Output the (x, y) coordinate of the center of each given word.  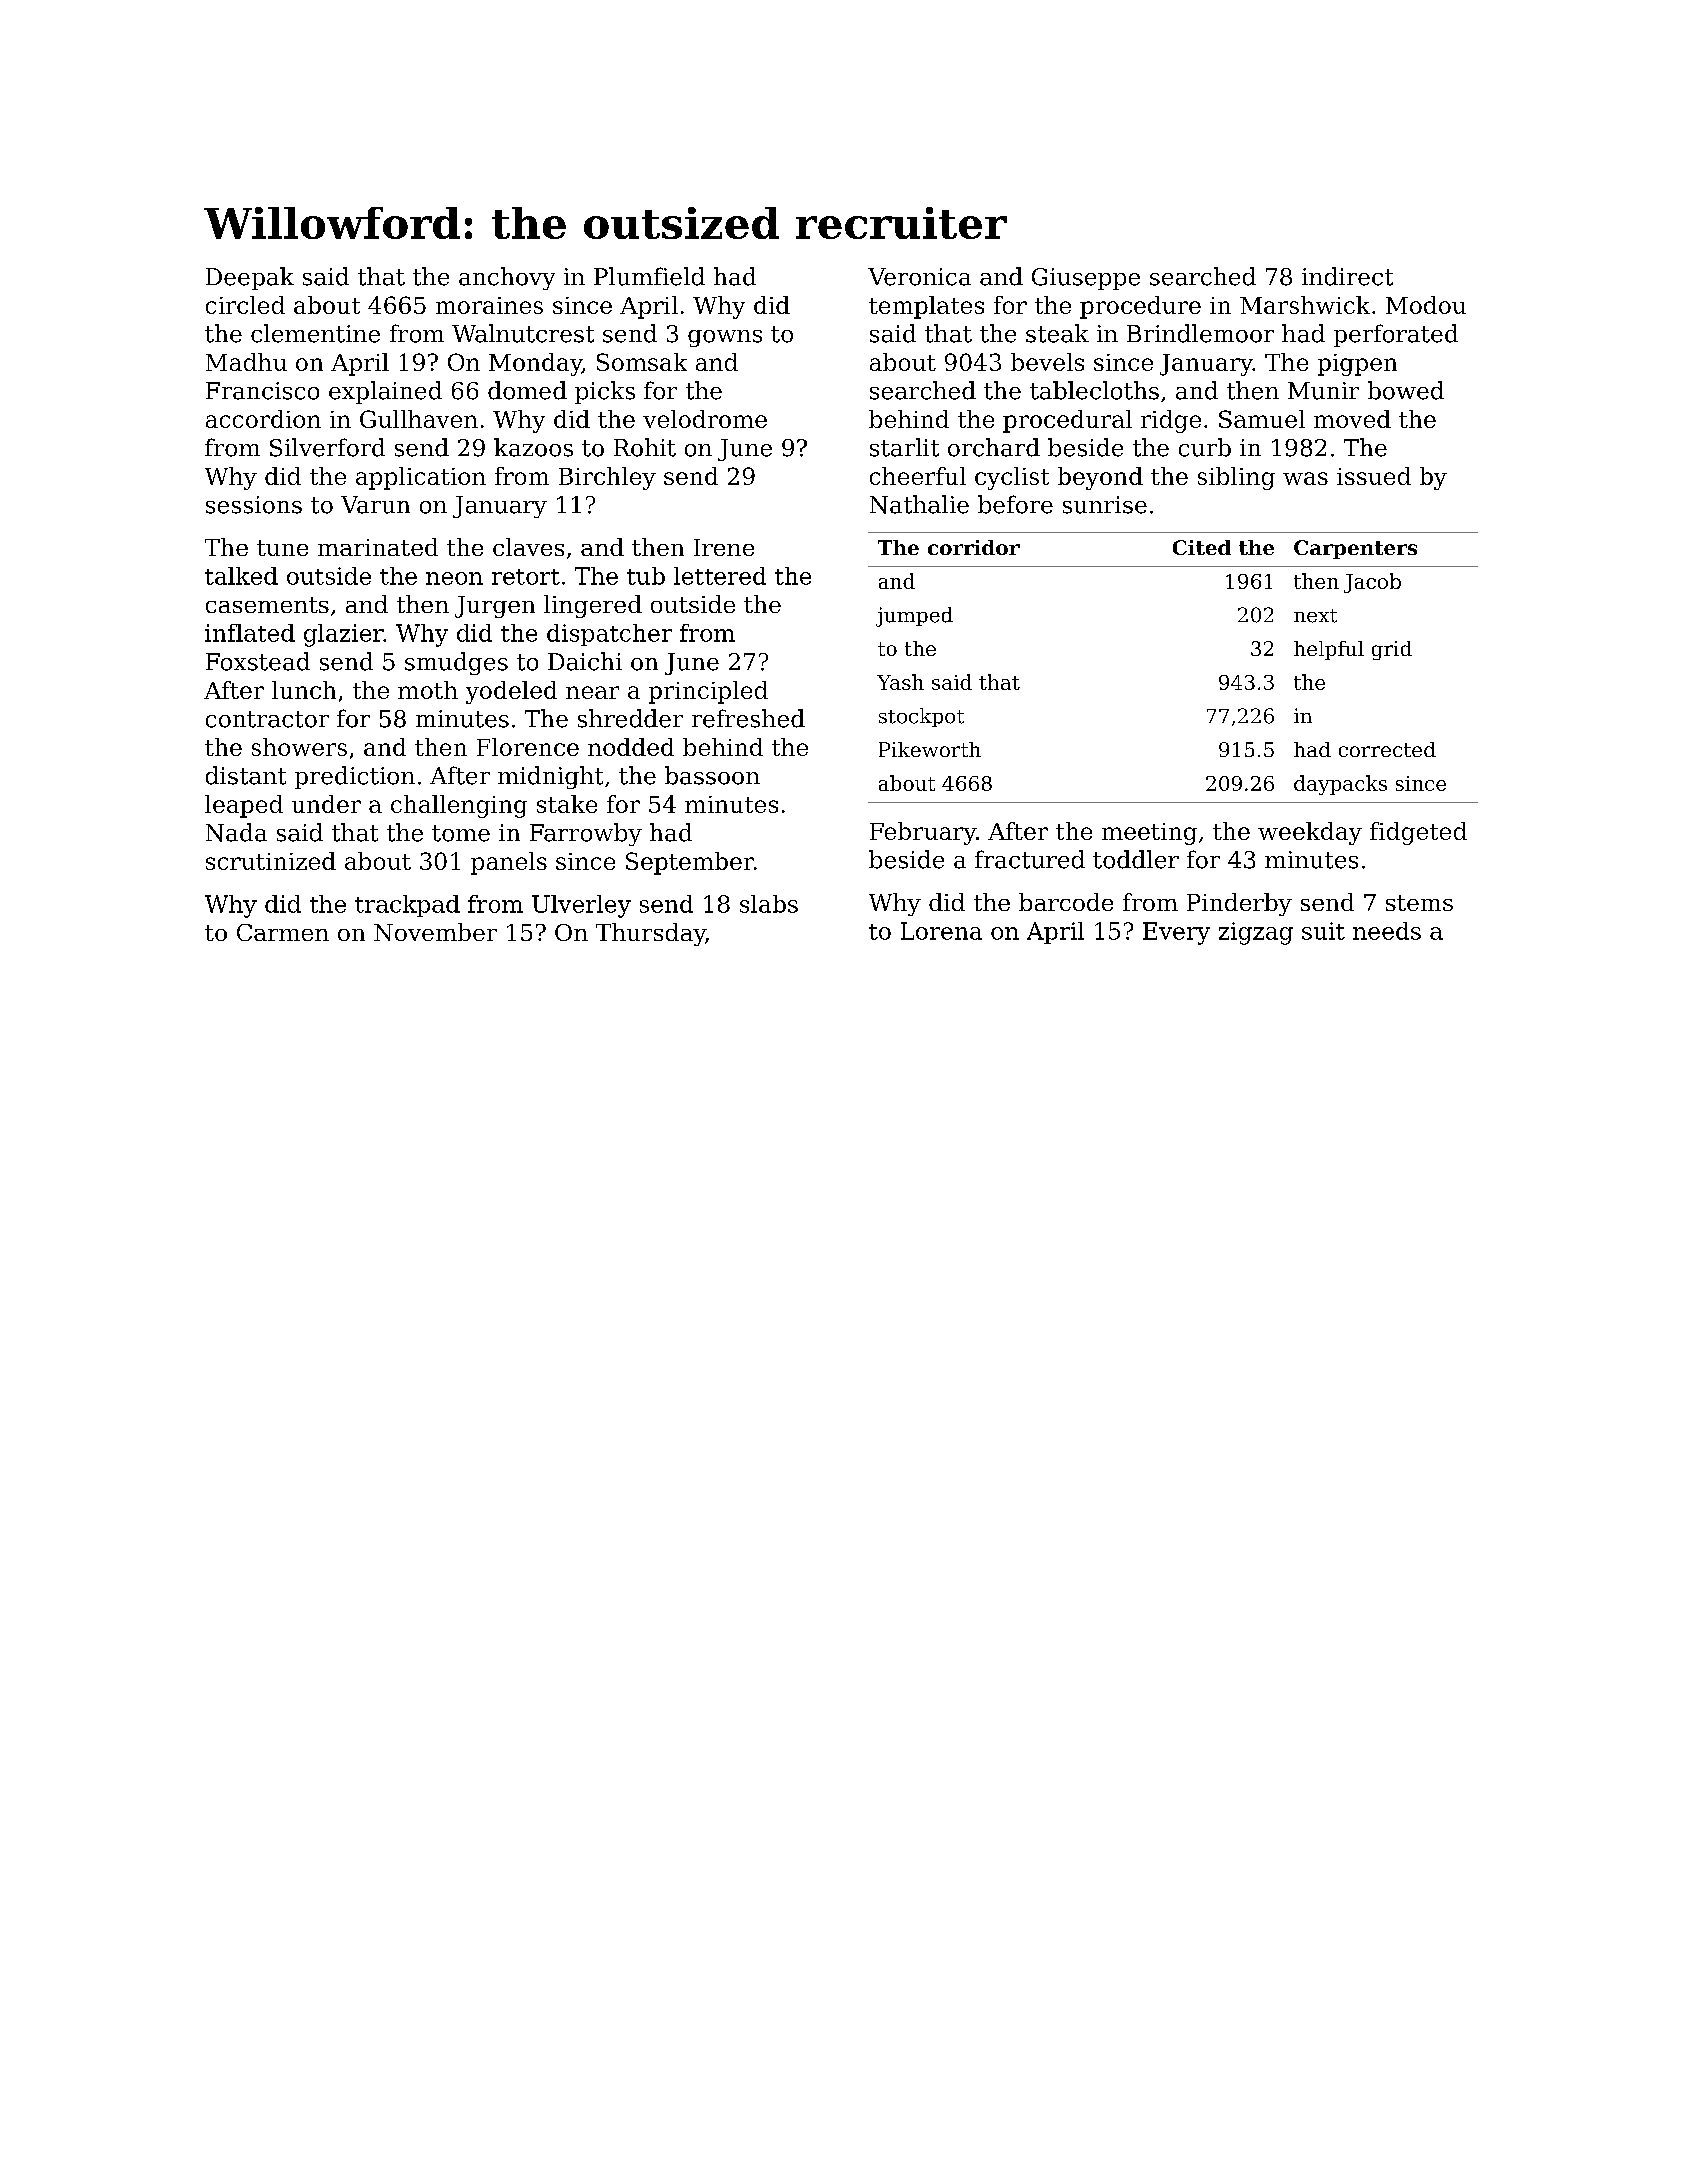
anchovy (507, 278)
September (690, 863)
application (421, 478)
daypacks (1340, 785)
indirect (1347, 276)
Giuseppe (1086, 279)
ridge (1171, 421)
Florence (528, 747)
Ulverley (581, 906)
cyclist (1012, 478)
